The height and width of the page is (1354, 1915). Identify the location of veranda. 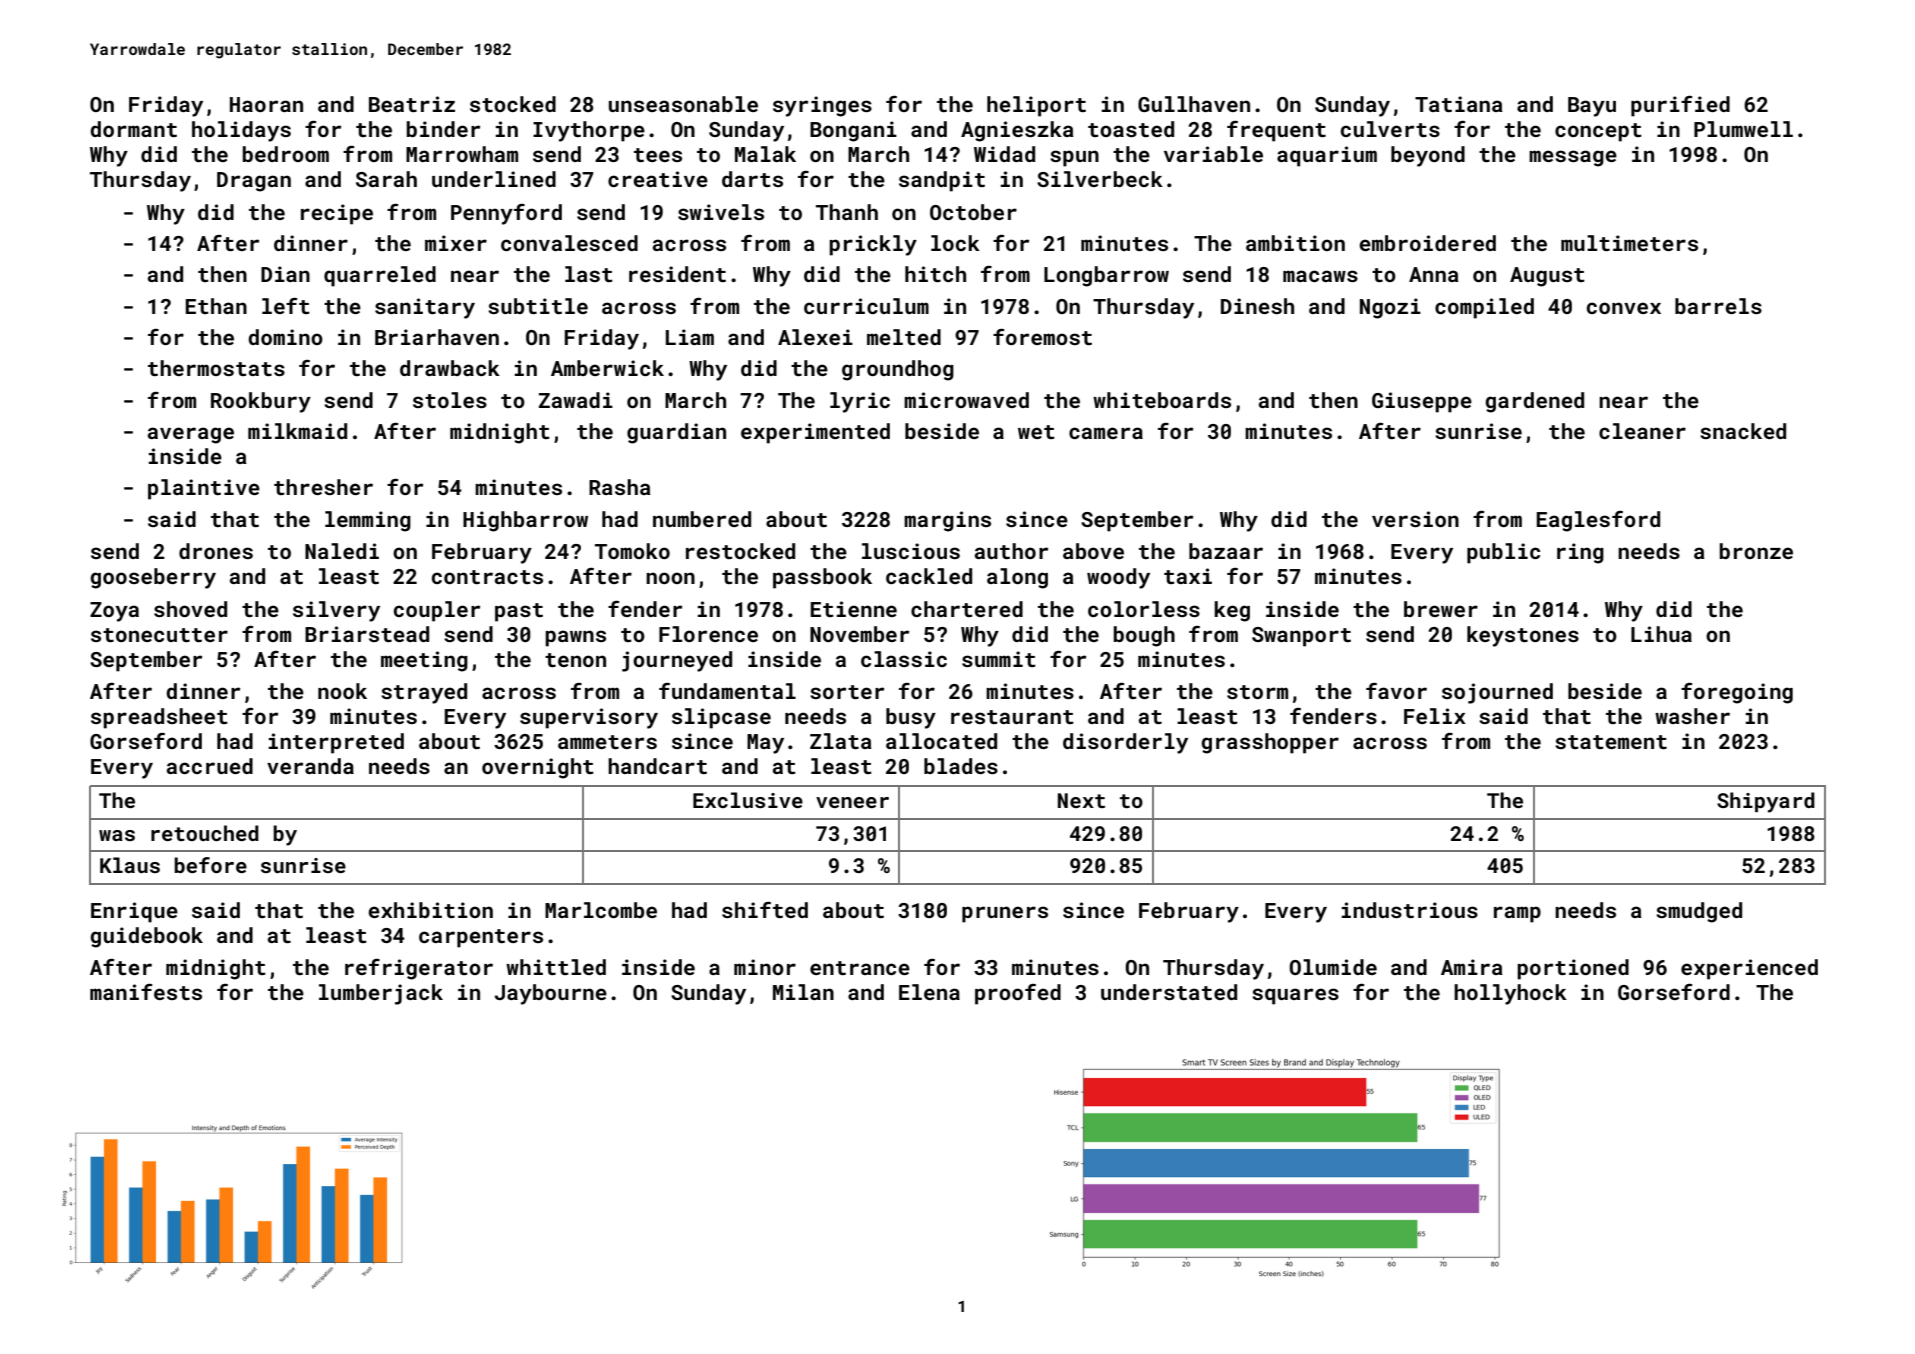
(310, 766).
